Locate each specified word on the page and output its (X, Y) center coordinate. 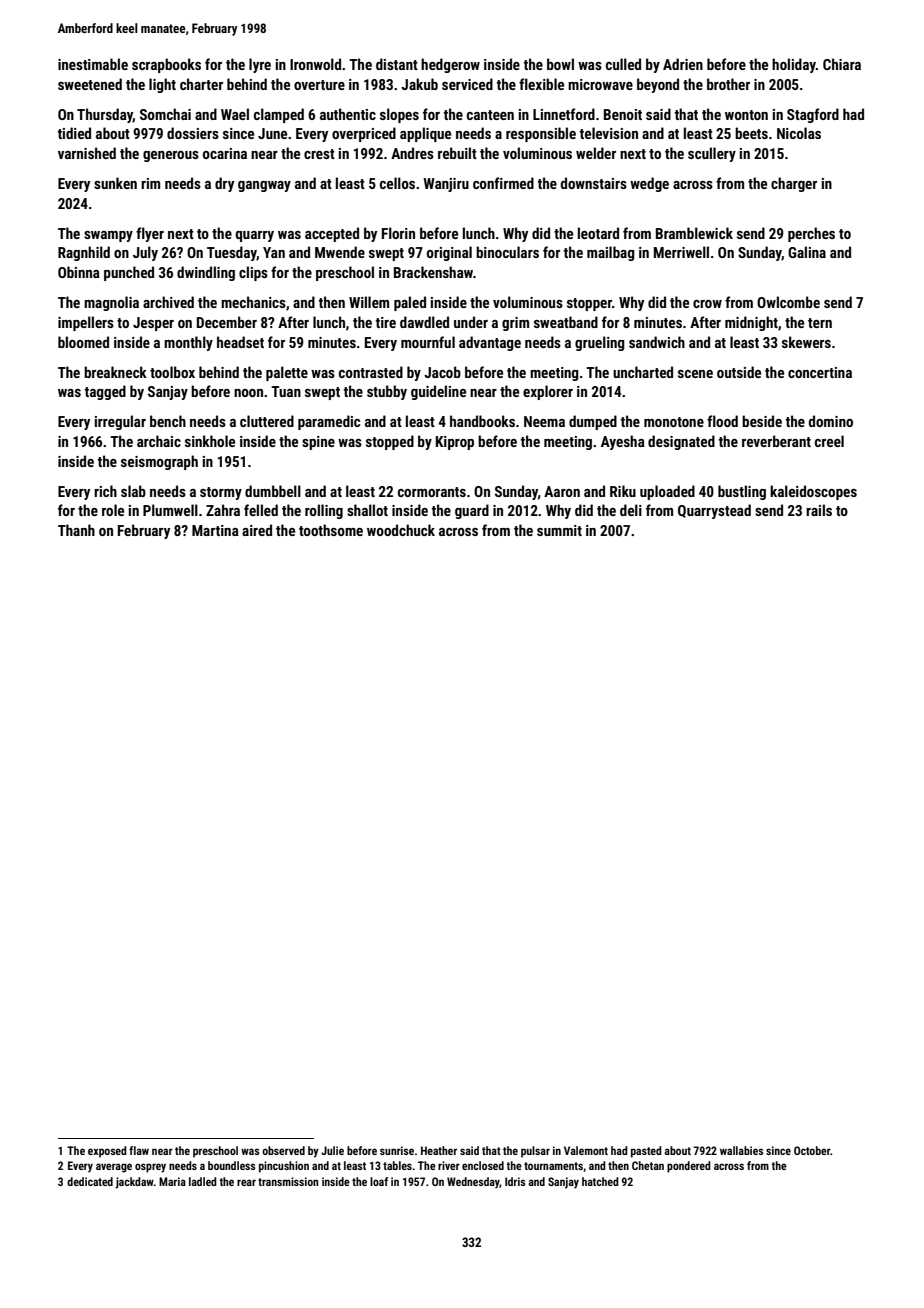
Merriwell (681, 252)
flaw (139, 1150)
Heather (439, 1150)
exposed (107, 1152)
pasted (646, 1152)
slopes (399, 115)
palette (287, 373)
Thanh (76, 530)
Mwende (340, 252)
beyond (658, 85)
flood (722, 421)
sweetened (90, 84)
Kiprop (455, 443)
